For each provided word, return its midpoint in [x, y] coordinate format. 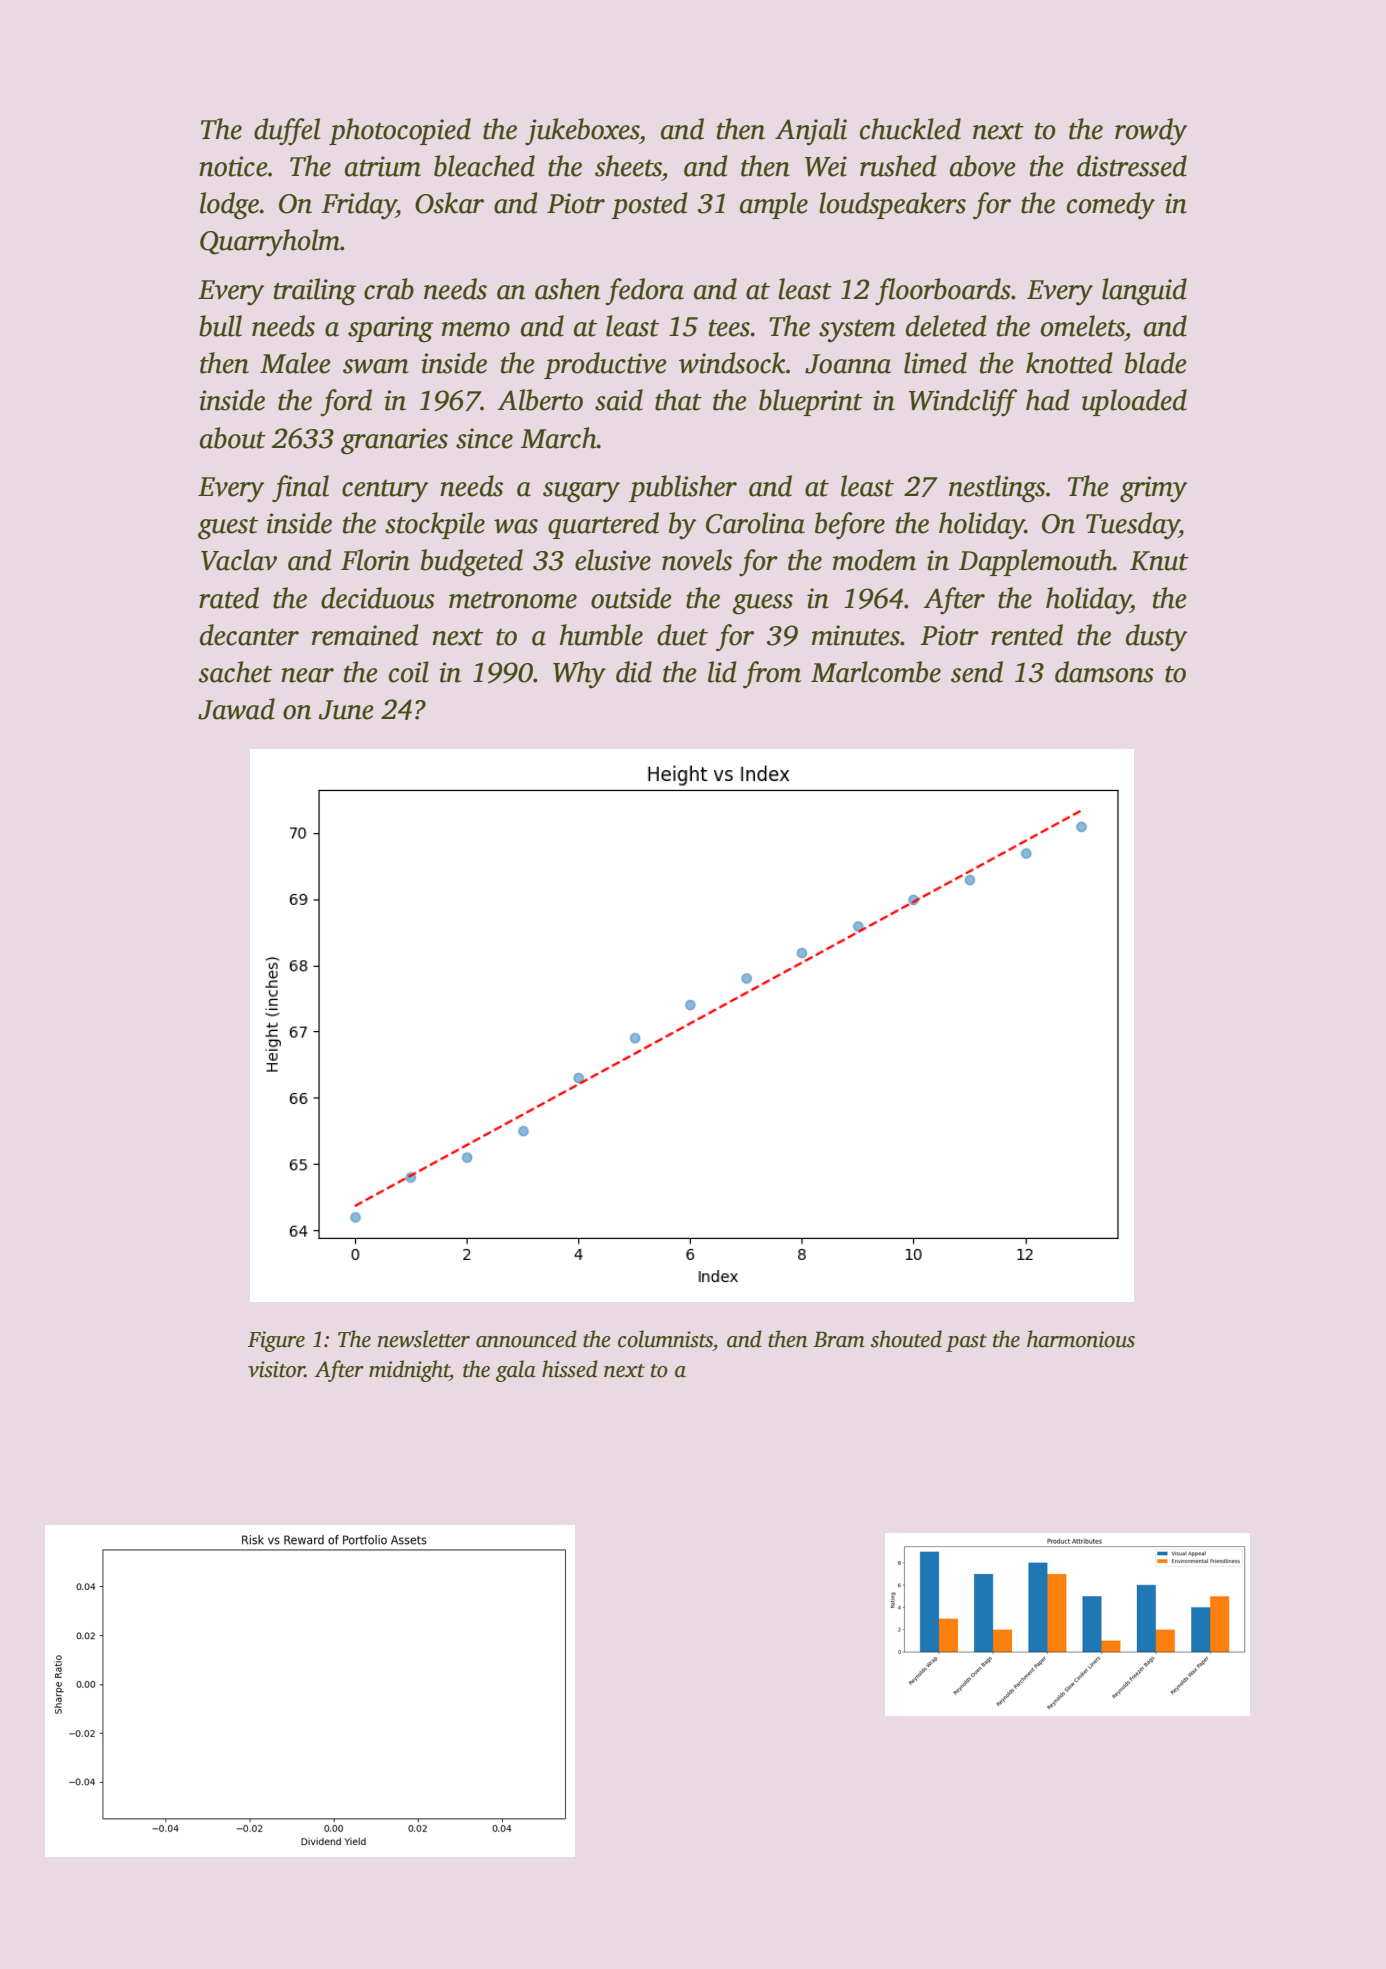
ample [774, 205]
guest [228, 528]
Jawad [236, 709]
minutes [856, 635]
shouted [906, 1339]
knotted [1069, 363]
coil [409, 672]
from [772, 675]
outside [631, 598]
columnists [665, 1339]
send [977, 672]
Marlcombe [876, 672]
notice [233, 166]
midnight [409, 1371]
